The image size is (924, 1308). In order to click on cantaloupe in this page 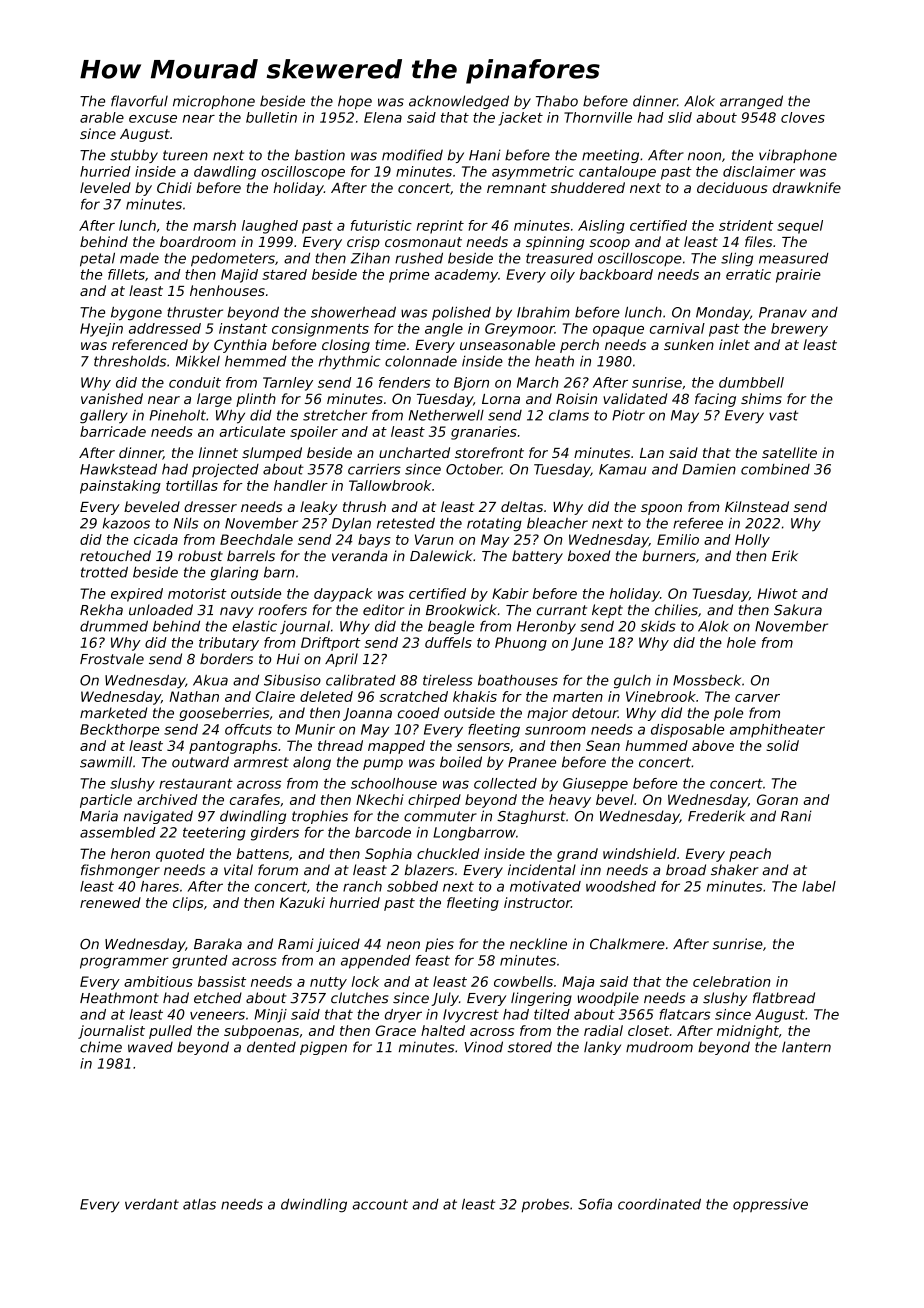, I will do `click(617, 173)`.
